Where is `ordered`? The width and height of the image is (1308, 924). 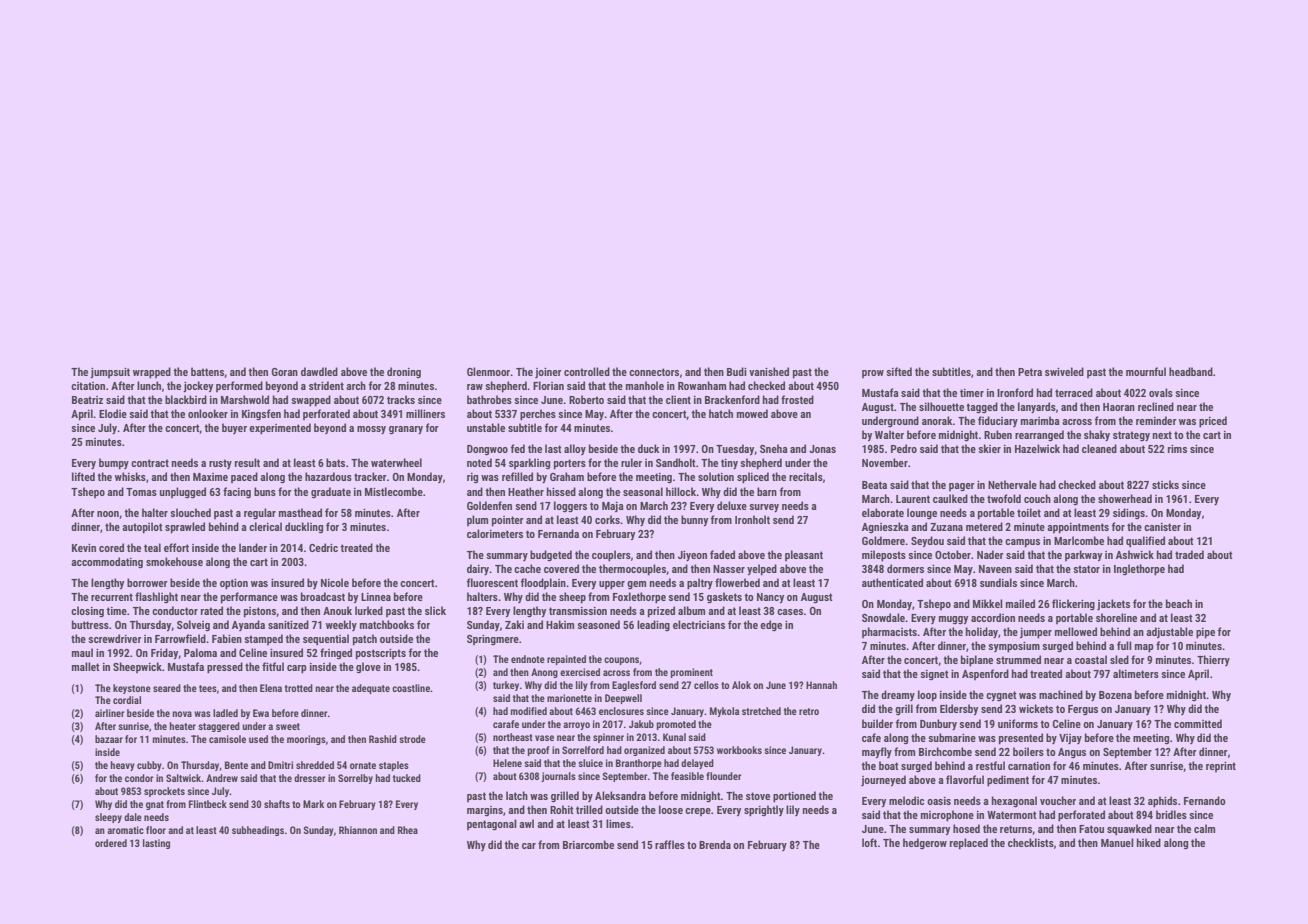 ordered is located at coordinates (111, 843).
